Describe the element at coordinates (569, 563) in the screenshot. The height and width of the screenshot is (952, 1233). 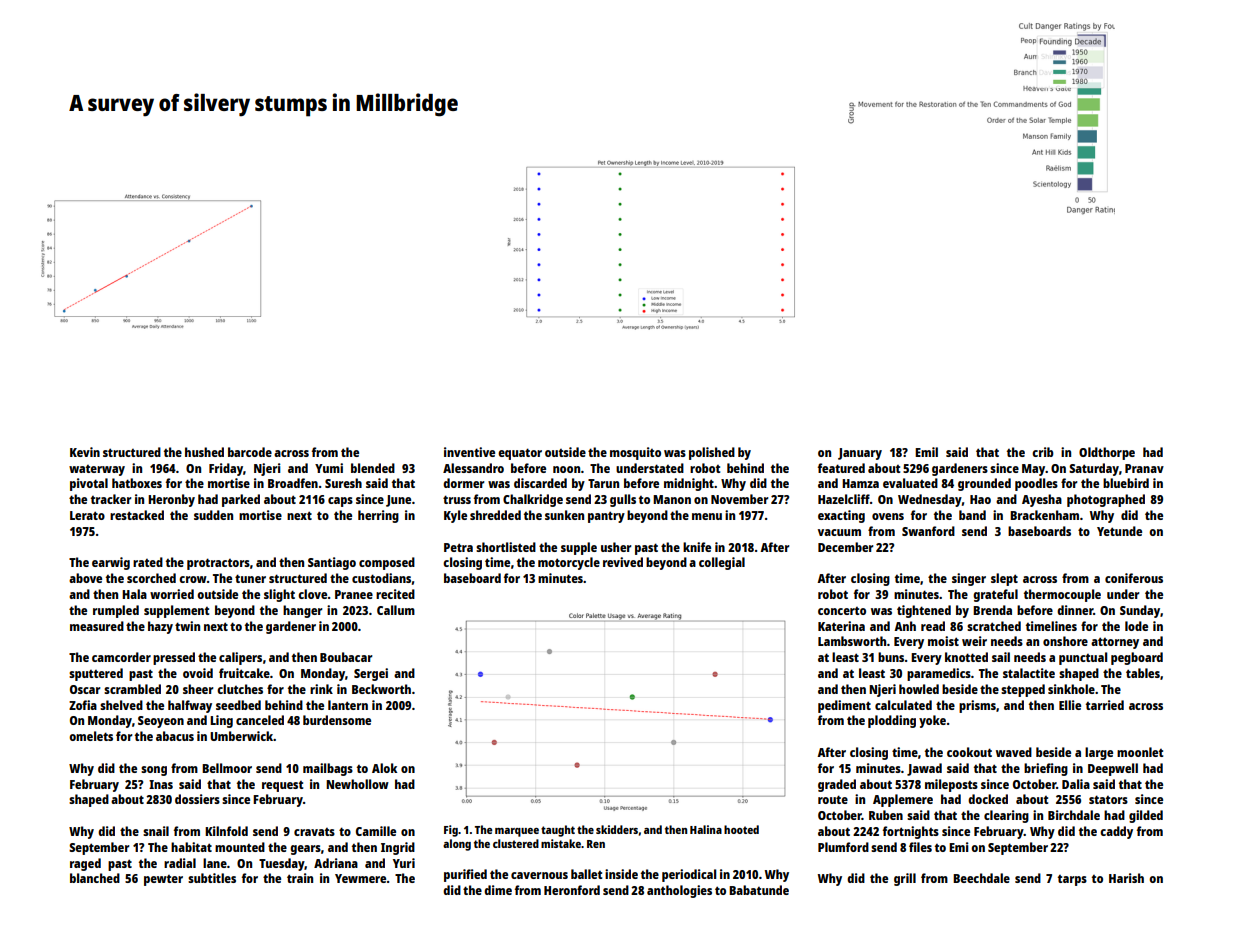
I see `motorcycle` at that location.
